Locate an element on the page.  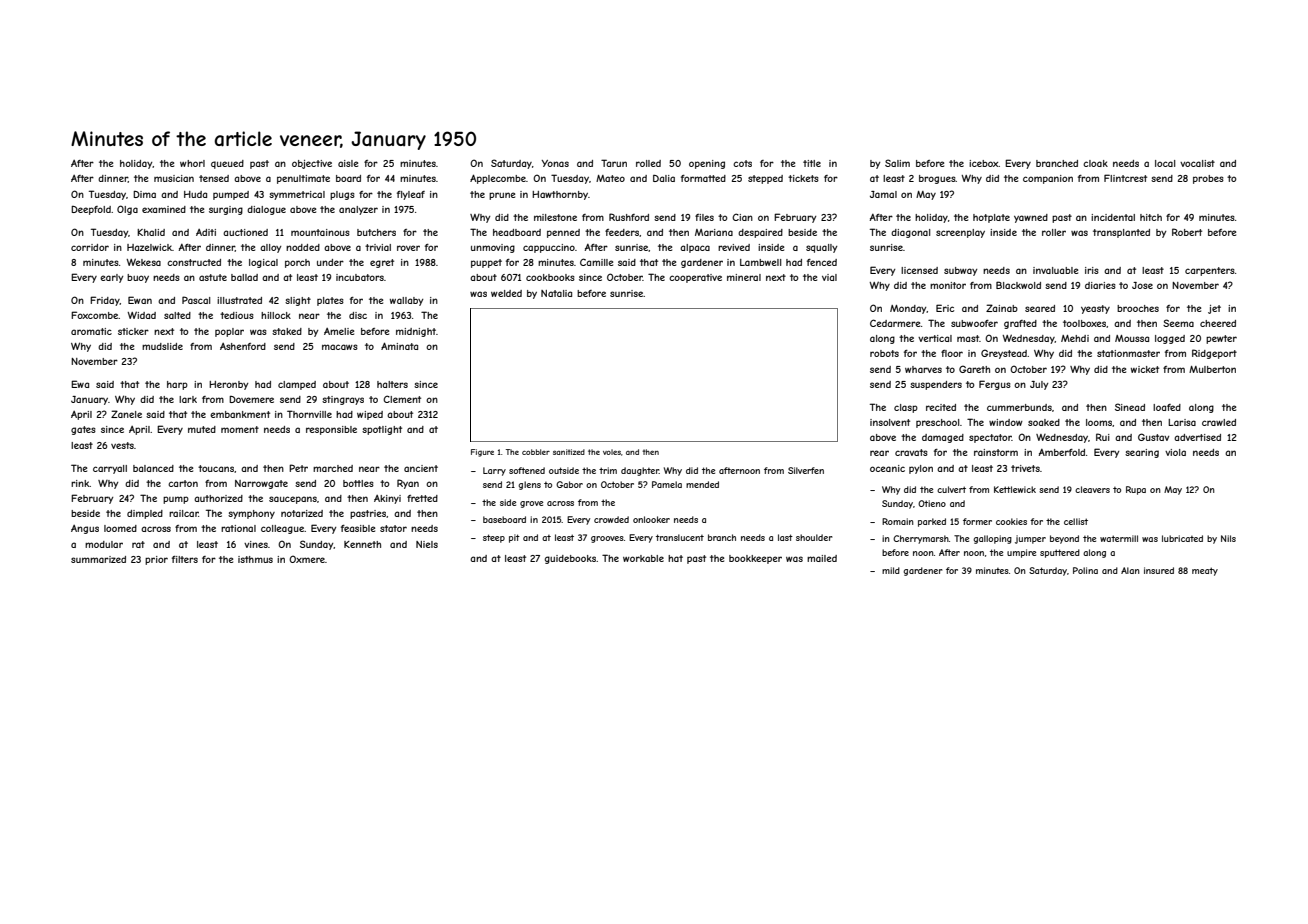
Ashenford is located at coordinates (243, 346).
